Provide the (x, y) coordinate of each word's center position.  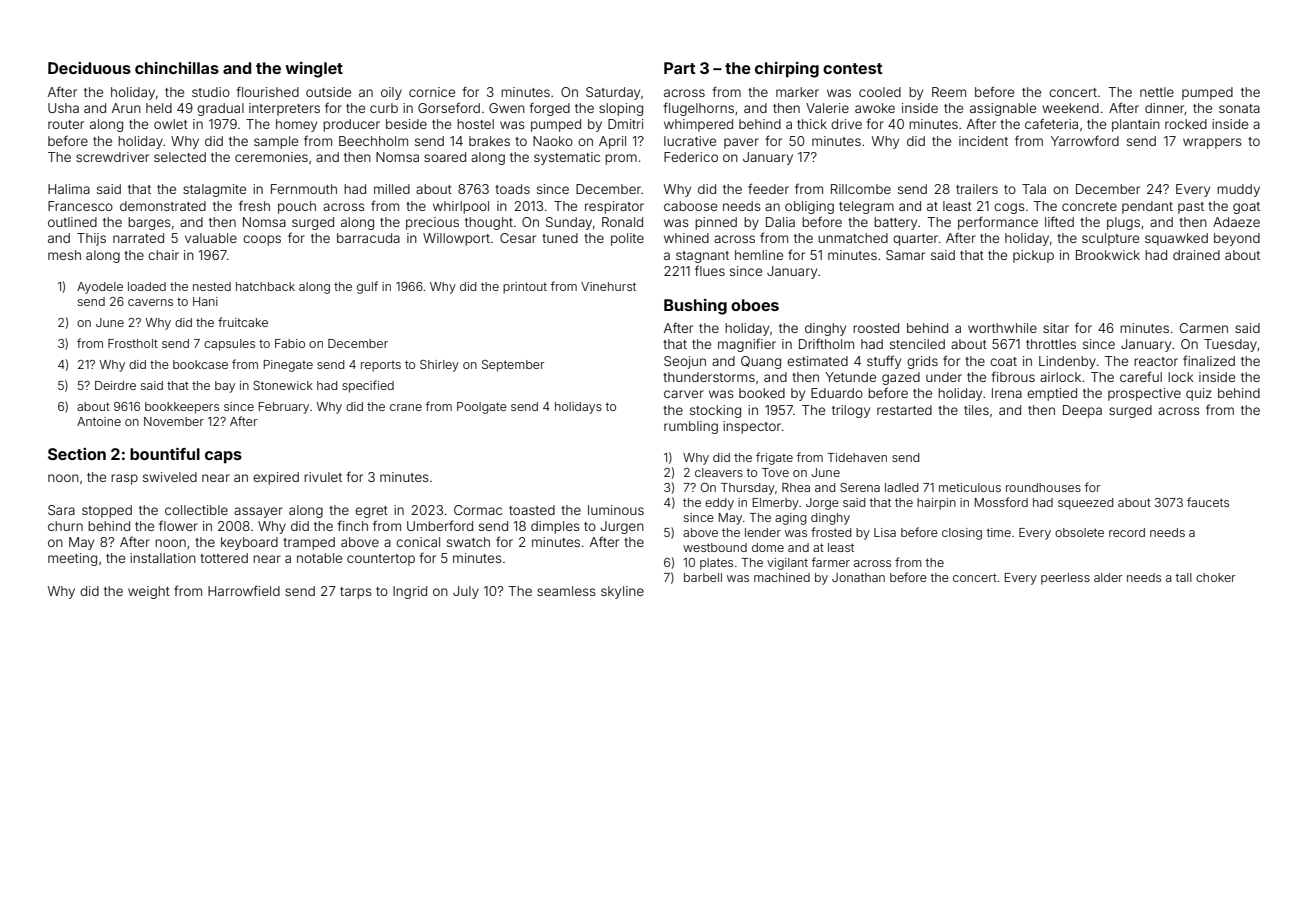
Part (680, 68)
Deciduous (89, 68)
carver (684, 394)
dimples (555, 527)
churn (65, 526)
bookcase (200, 364)
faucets (1208, 502)
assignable (1003, 109)
